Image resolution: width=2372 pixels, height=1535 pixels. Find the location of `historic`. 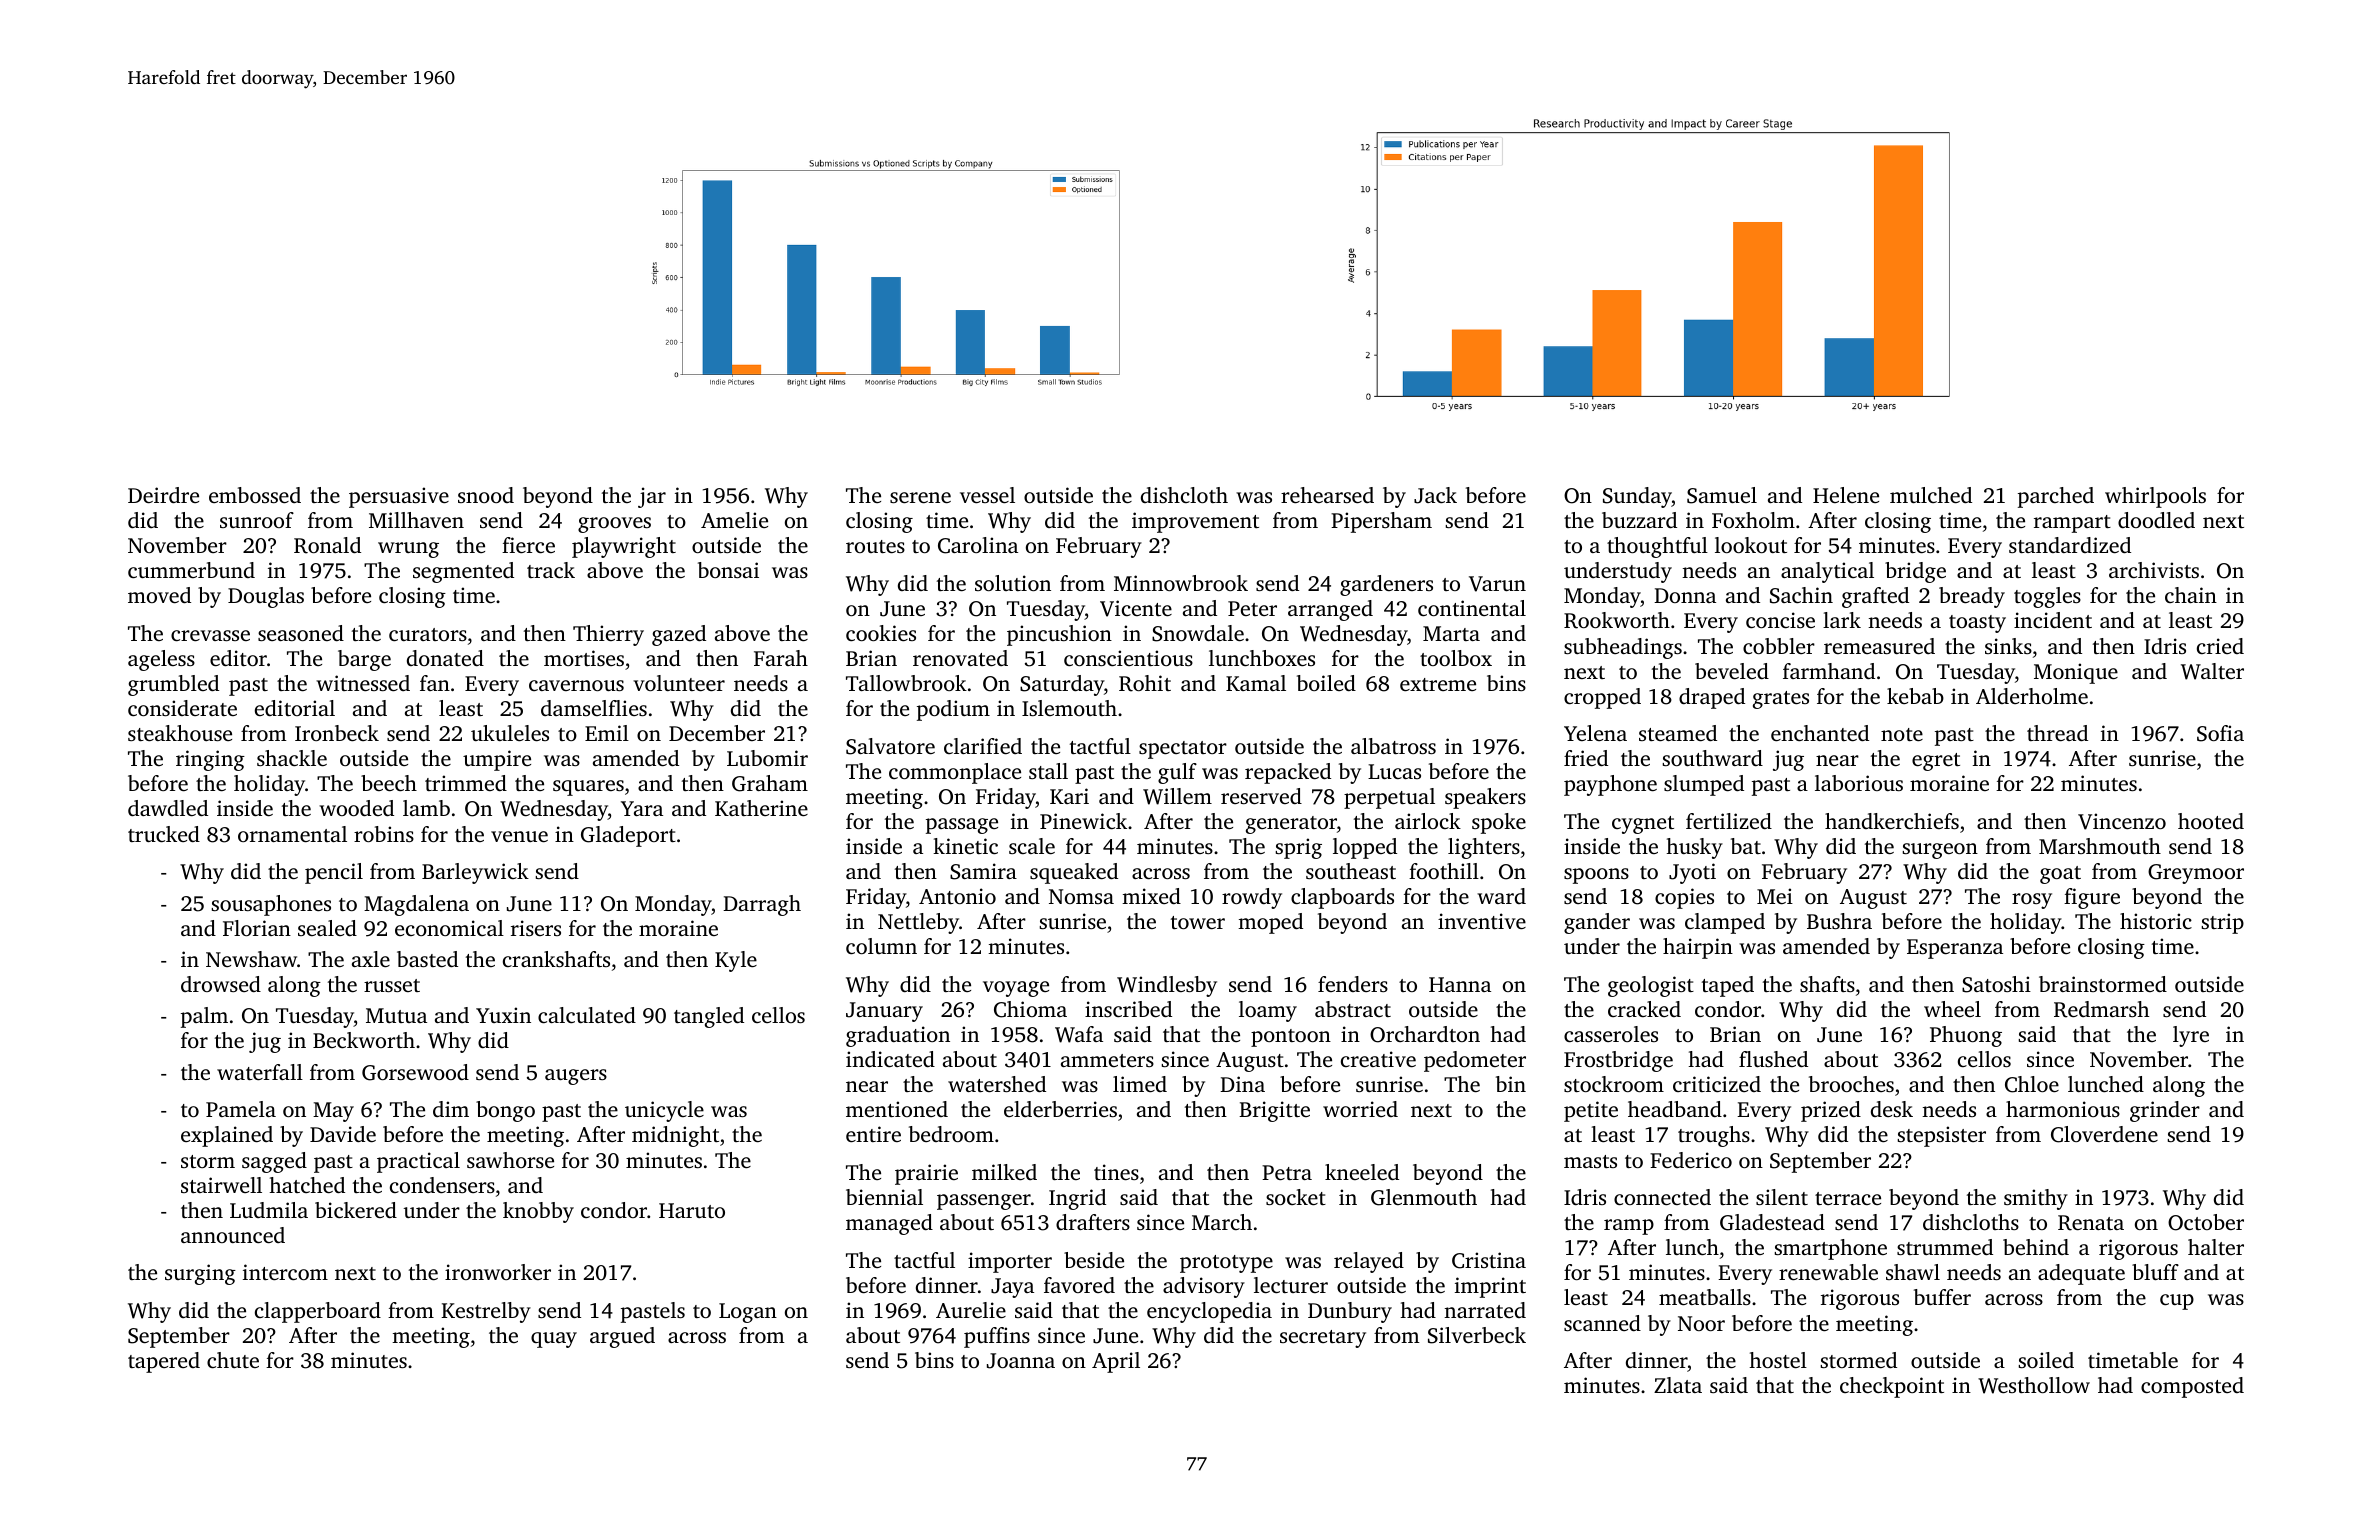

historic is located at coordinates (2156, 921).
